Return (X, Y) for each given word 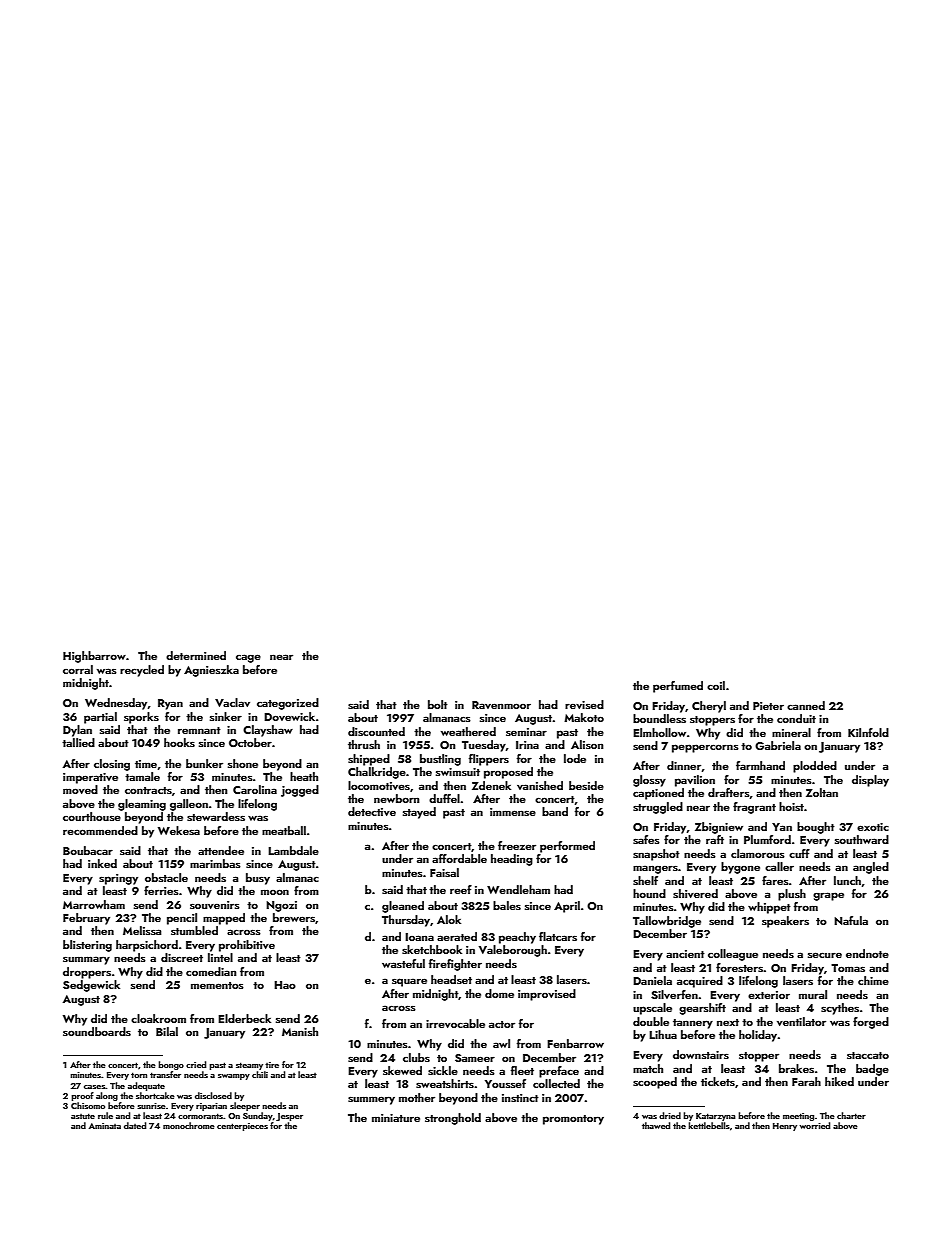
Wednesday (116, 704)
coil (716, 685)
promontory (573, 1120)
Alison (587, 744)
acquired (700, 982)
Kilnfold (868, 732)
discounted (376, 731)
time (146, 764)
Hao (285, 985)
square (409, 982)
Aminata (105, 1126)
